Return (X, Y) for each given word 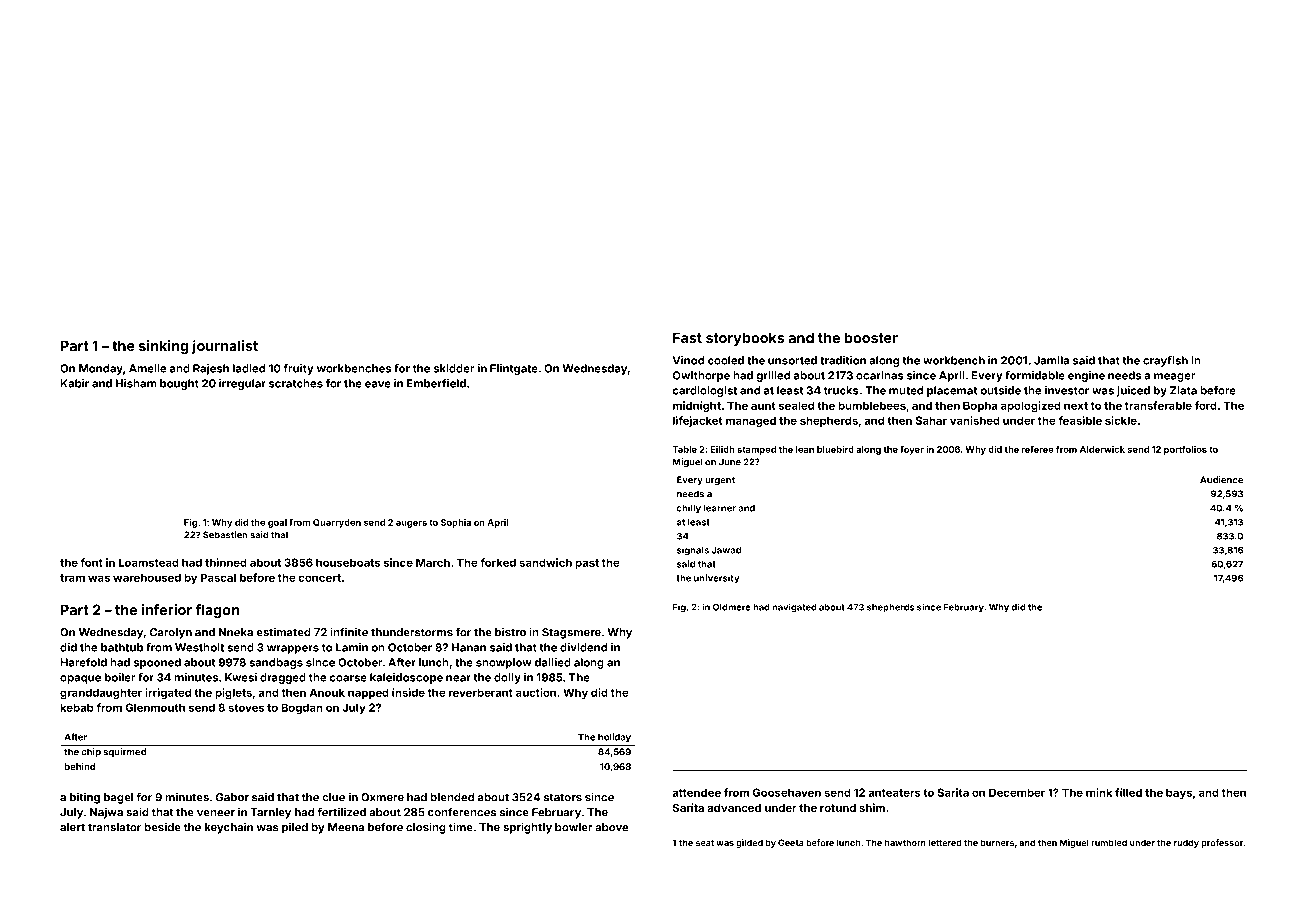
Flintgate (514, 369)
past (587, 564)
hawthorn (905, 842)
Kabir (74, 383)
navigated (794, 608)
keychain (229, 828)
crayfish (1165, 361)
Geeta (791, 842)
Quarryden (337, 523)
